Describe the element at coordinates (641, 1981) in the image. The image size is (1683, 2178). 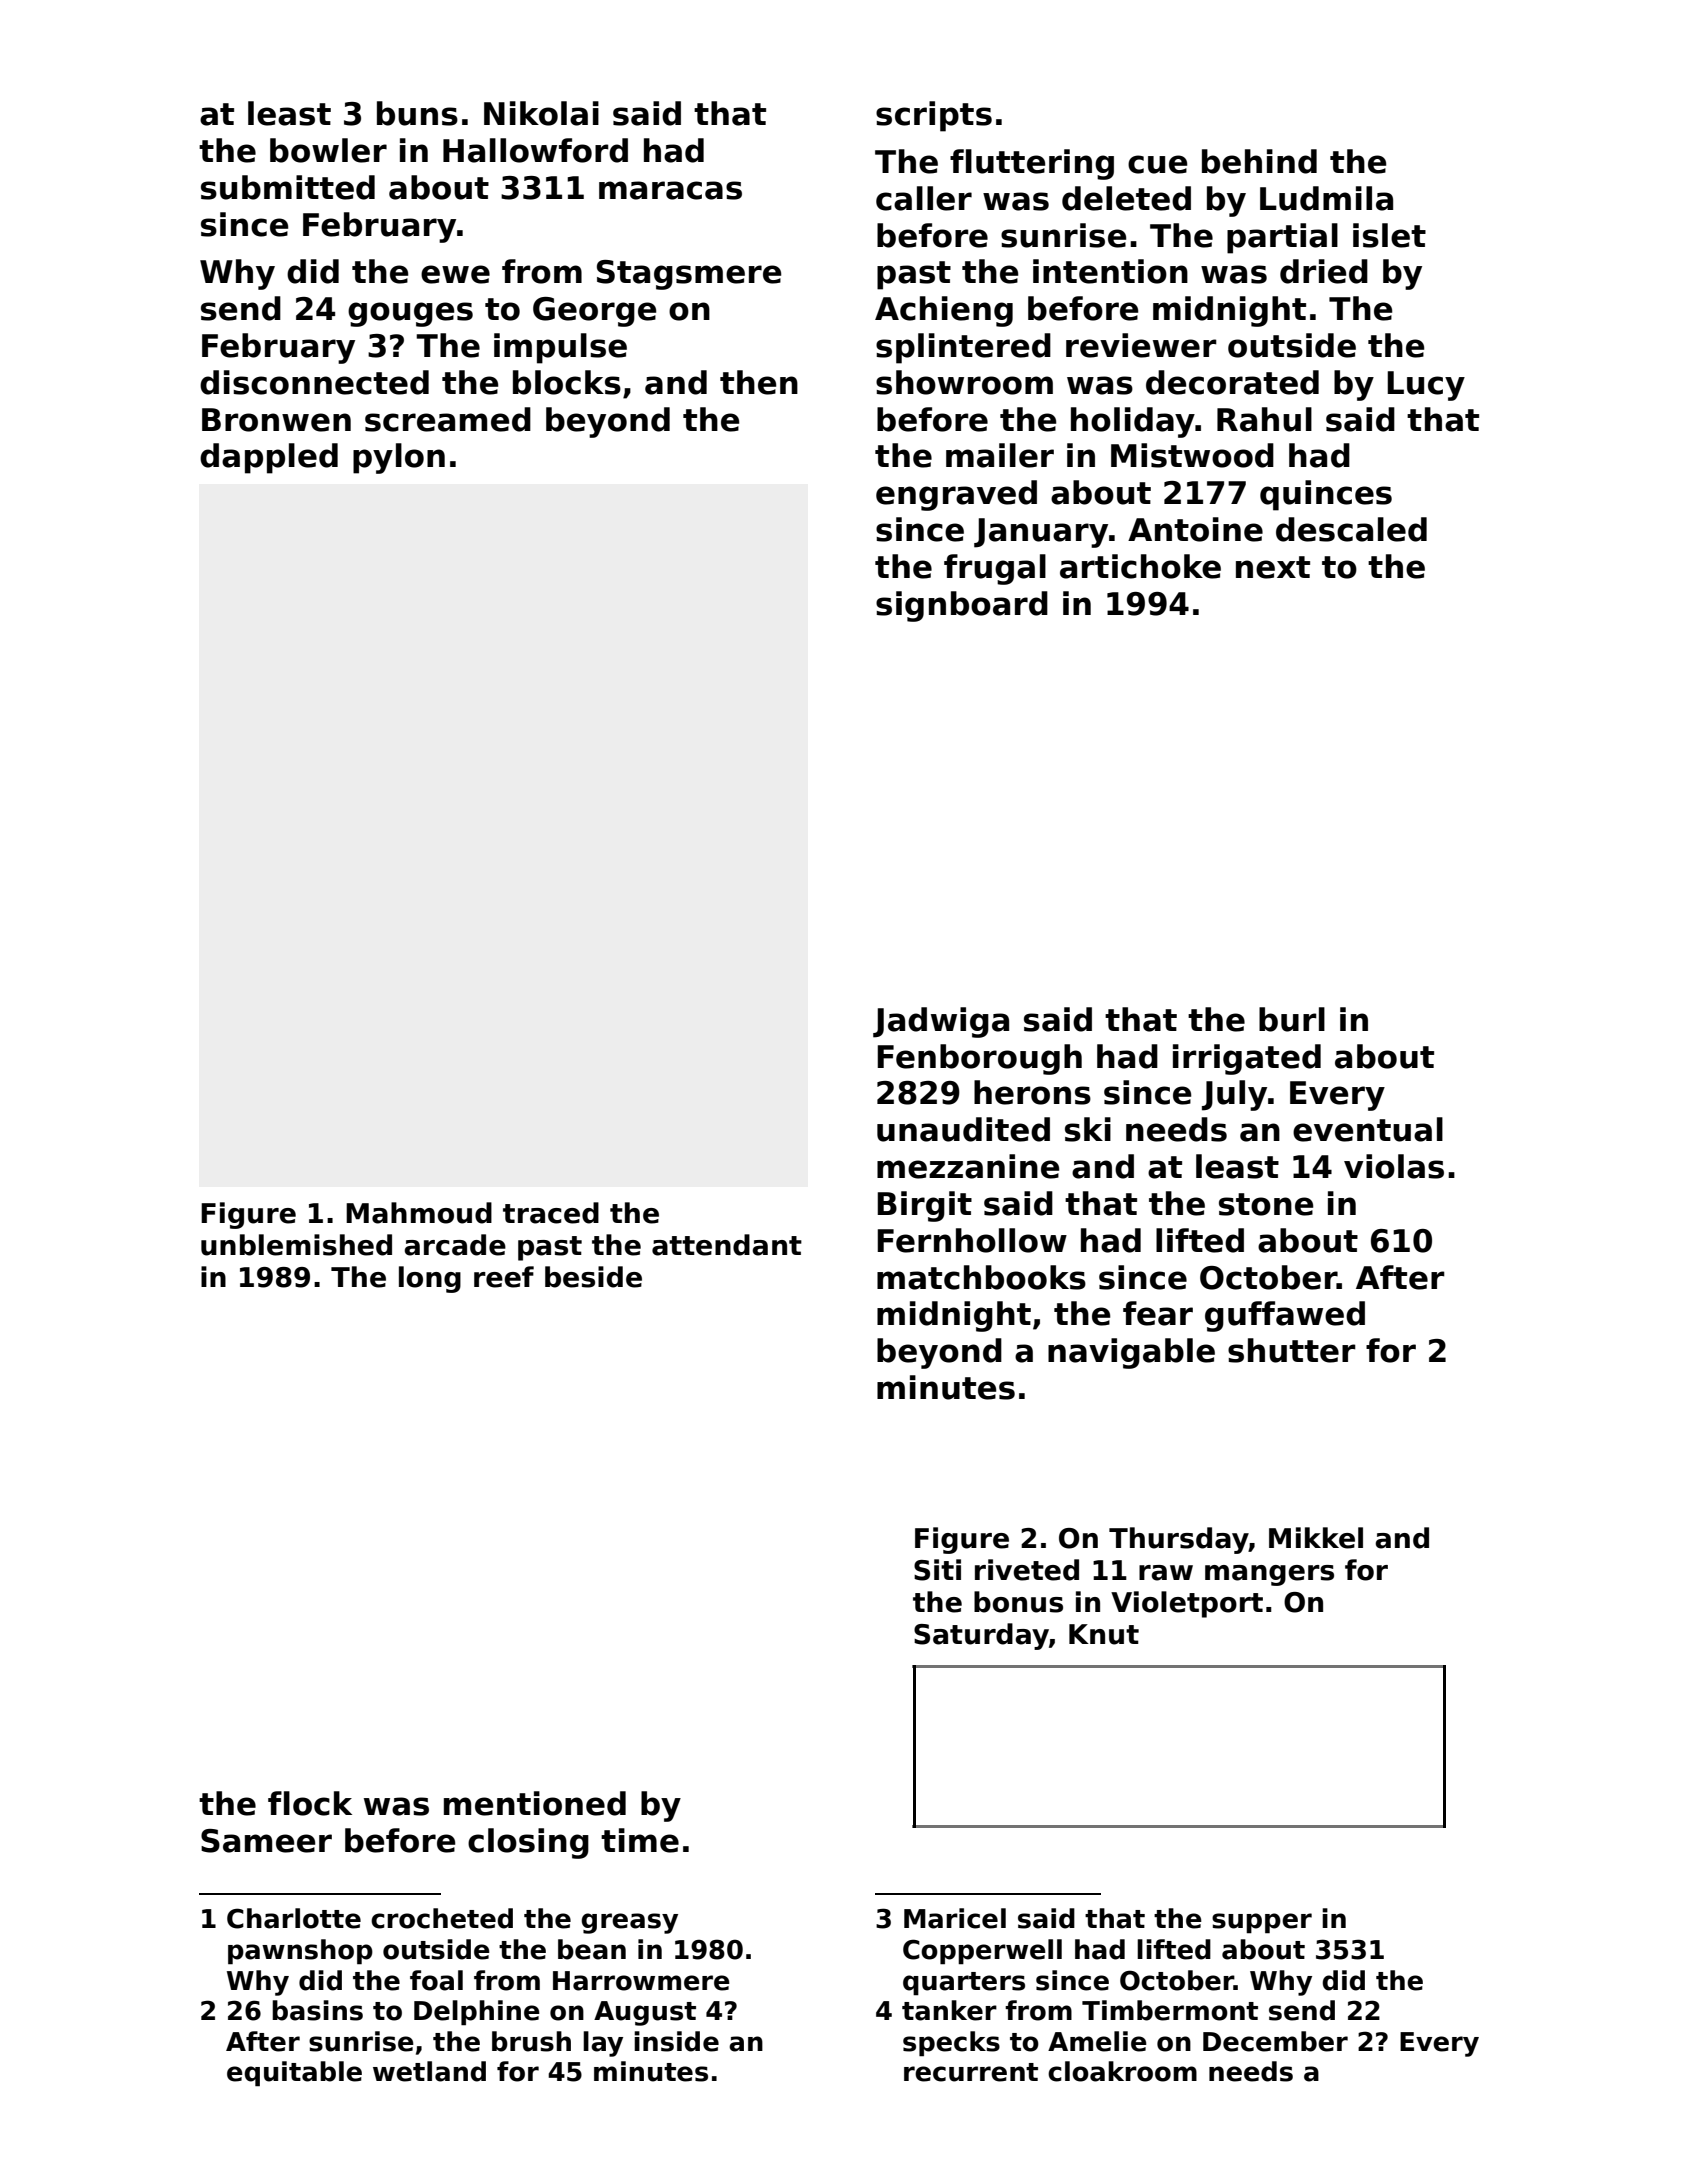
I see `Harrowmere` at that location.
